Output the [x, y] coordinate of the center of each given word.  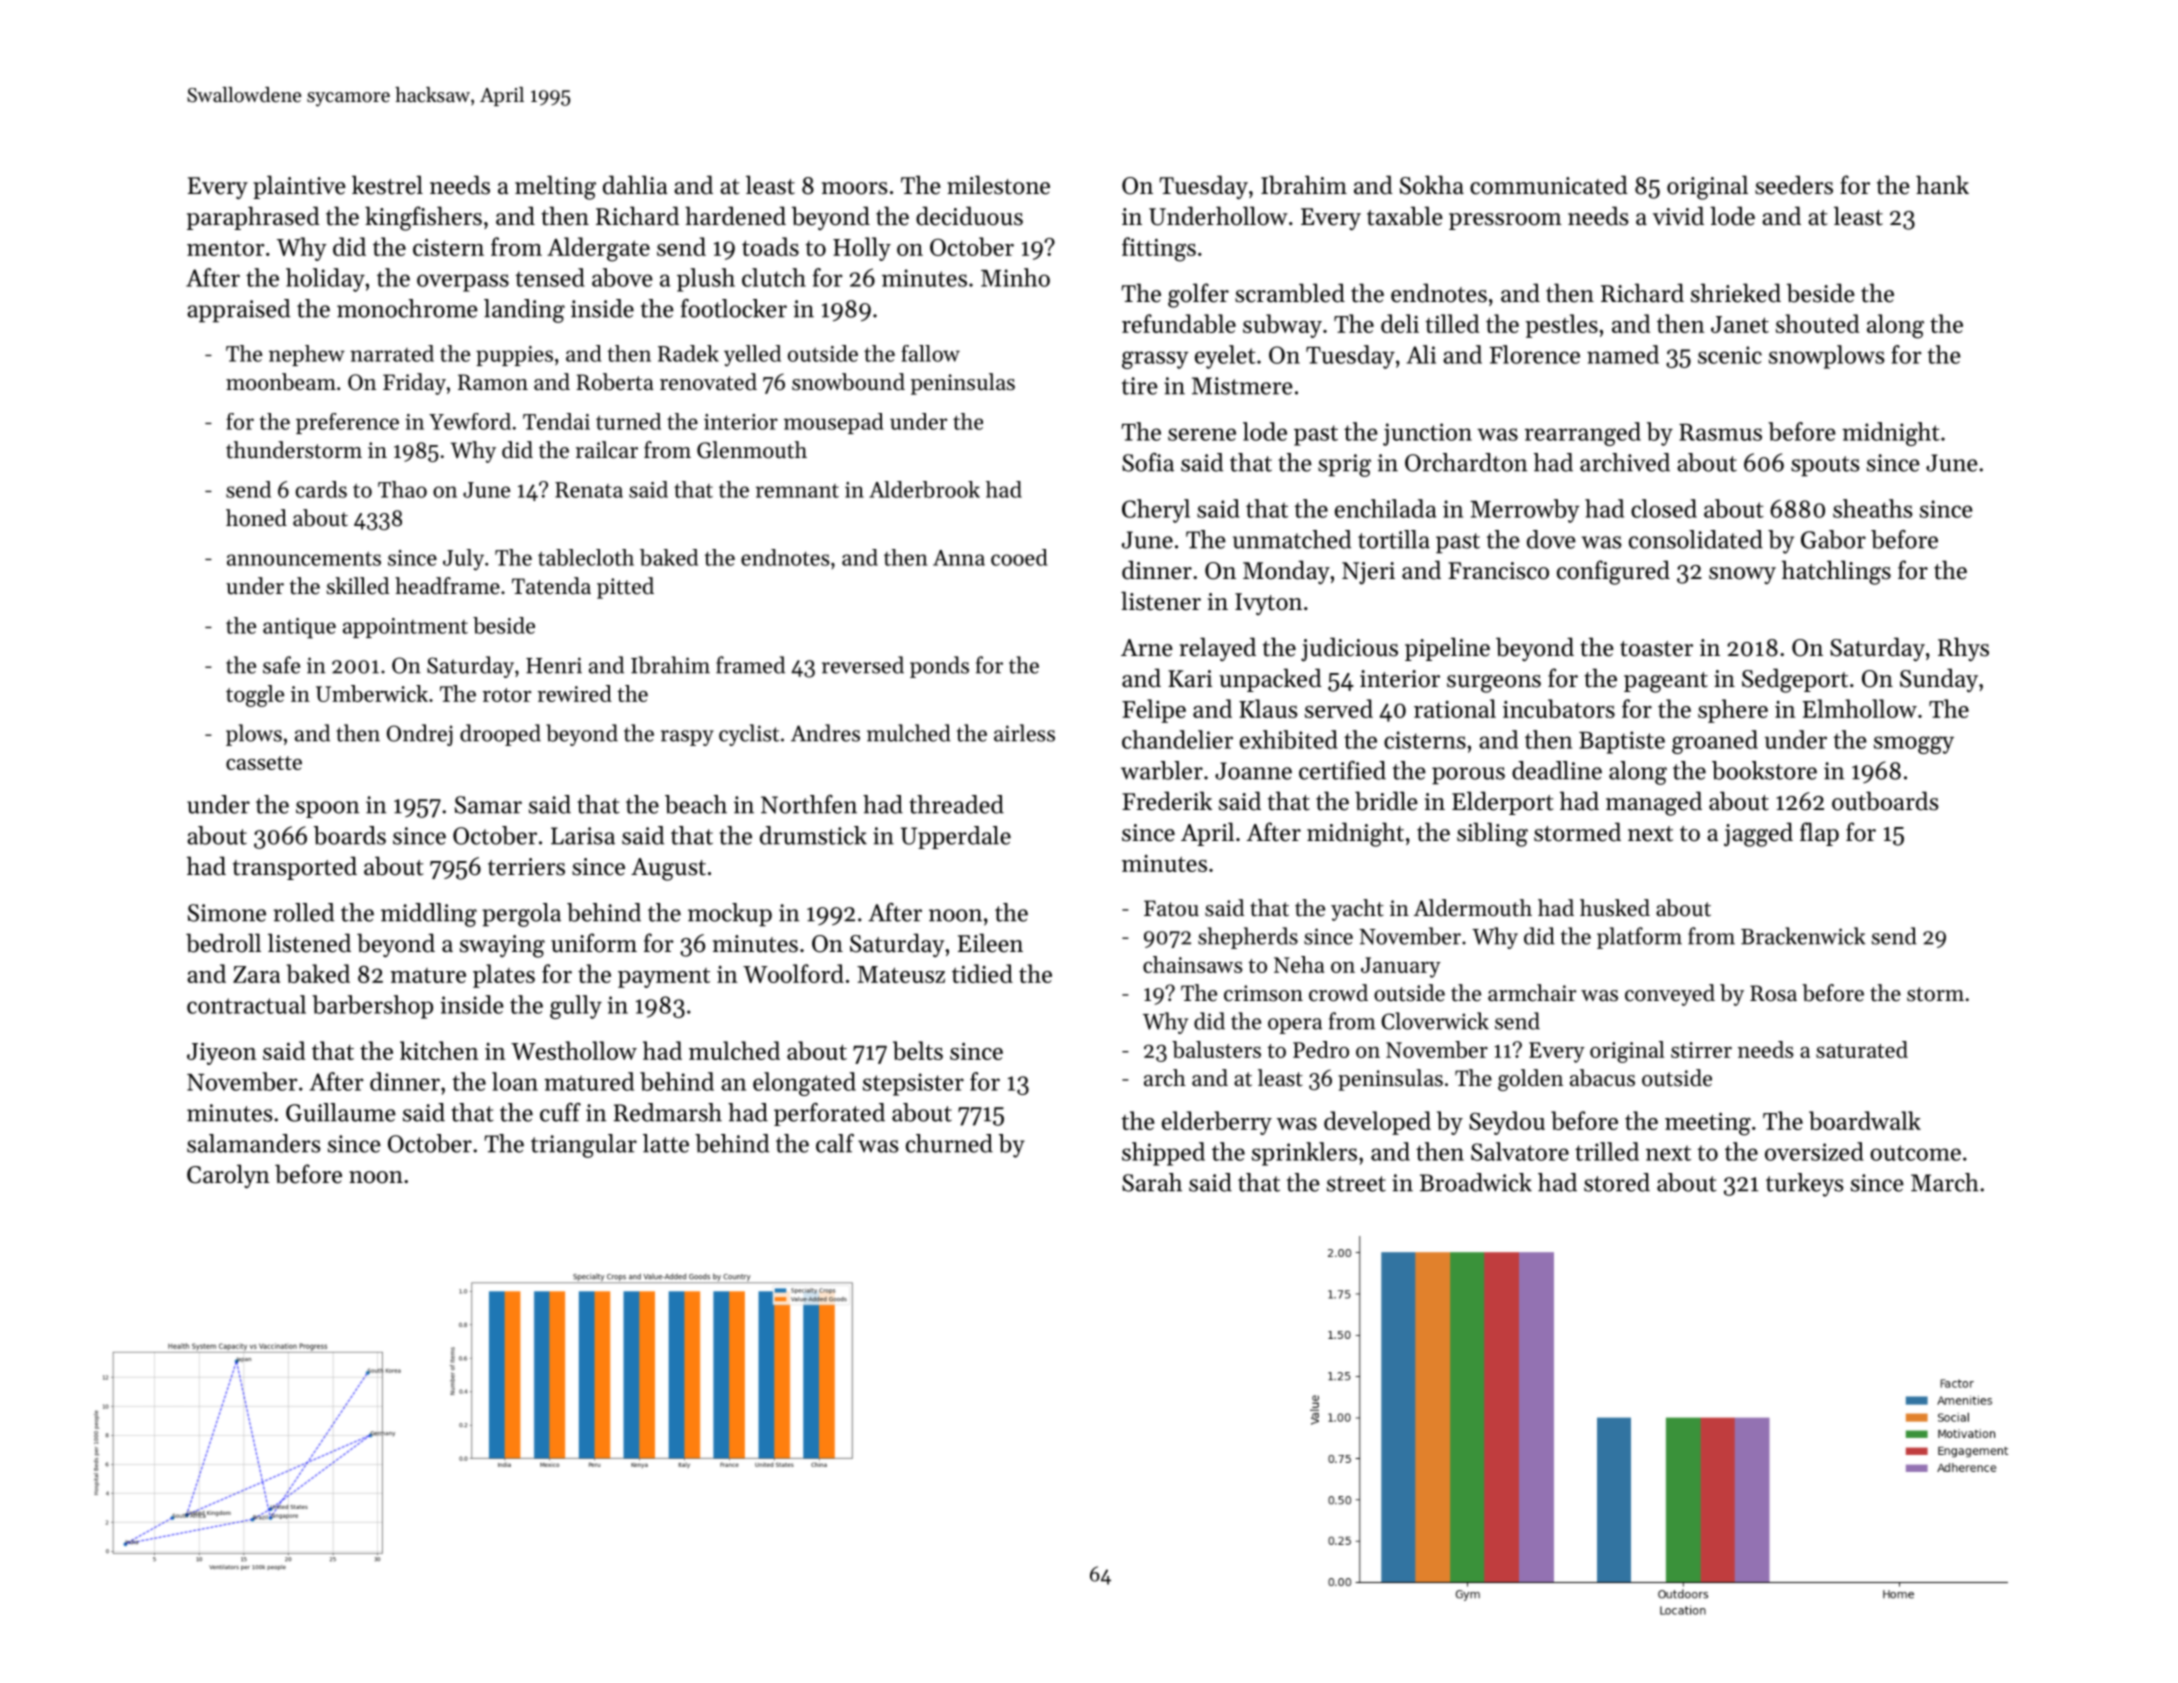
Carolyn [228, 1176]
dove [1551, 539]
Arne [1147, 648]
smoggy [1914, 745]
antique [299, 628]
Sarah [1152, 1182]
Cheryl [1156, 511]
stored [1617, 1182]
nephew [307, 355]
